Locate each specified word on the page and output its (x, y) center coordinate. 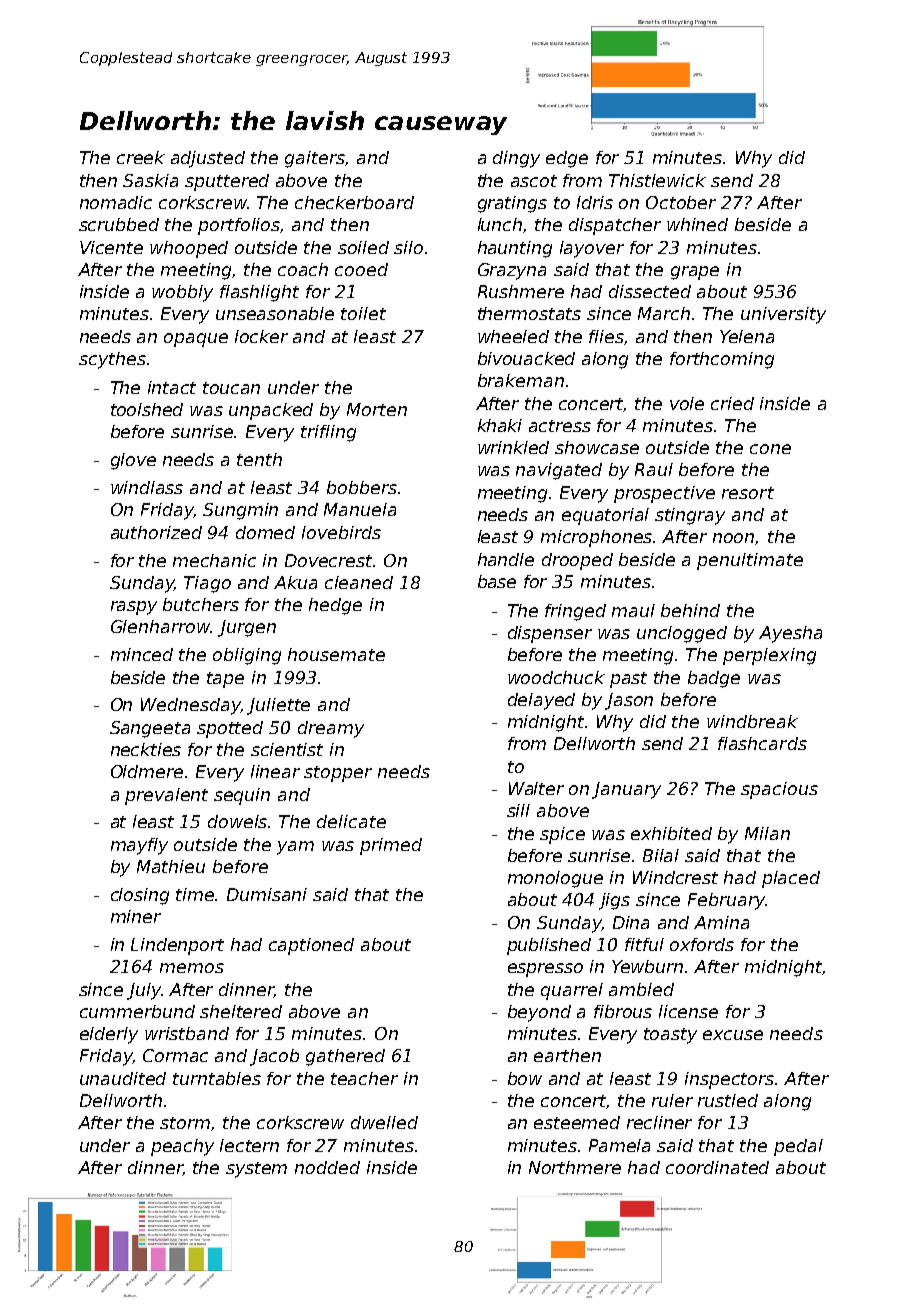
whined (697, 224)
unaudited (123, 1078)
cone (770, 449)
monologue (555, 879)
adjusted (208, 159)
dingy (516, 159)
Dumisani (267, 894)
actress (560, 426)
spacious (779, 790)
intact (172, 387)
